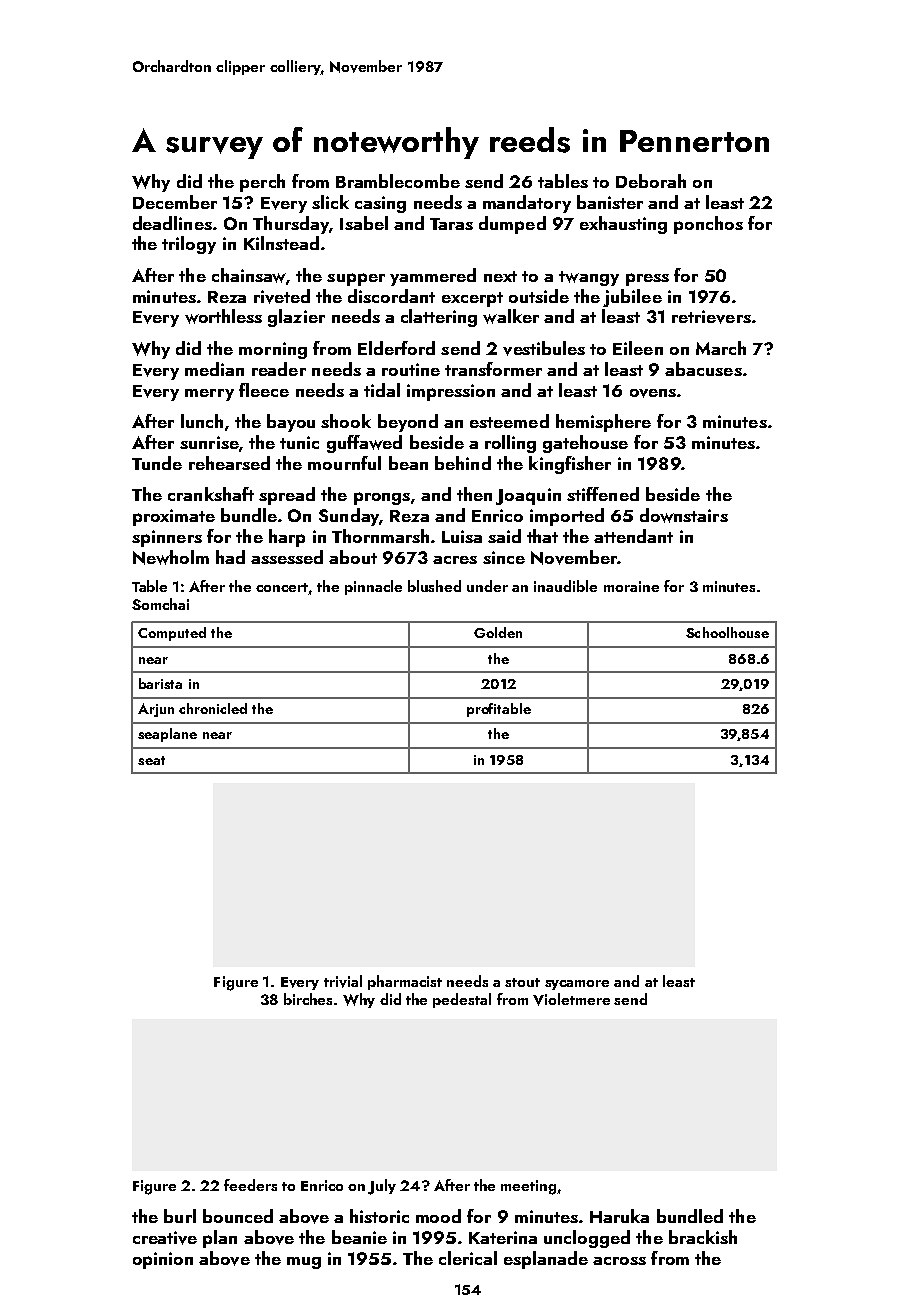  I want to click on opinion, so click(163, 1260).
